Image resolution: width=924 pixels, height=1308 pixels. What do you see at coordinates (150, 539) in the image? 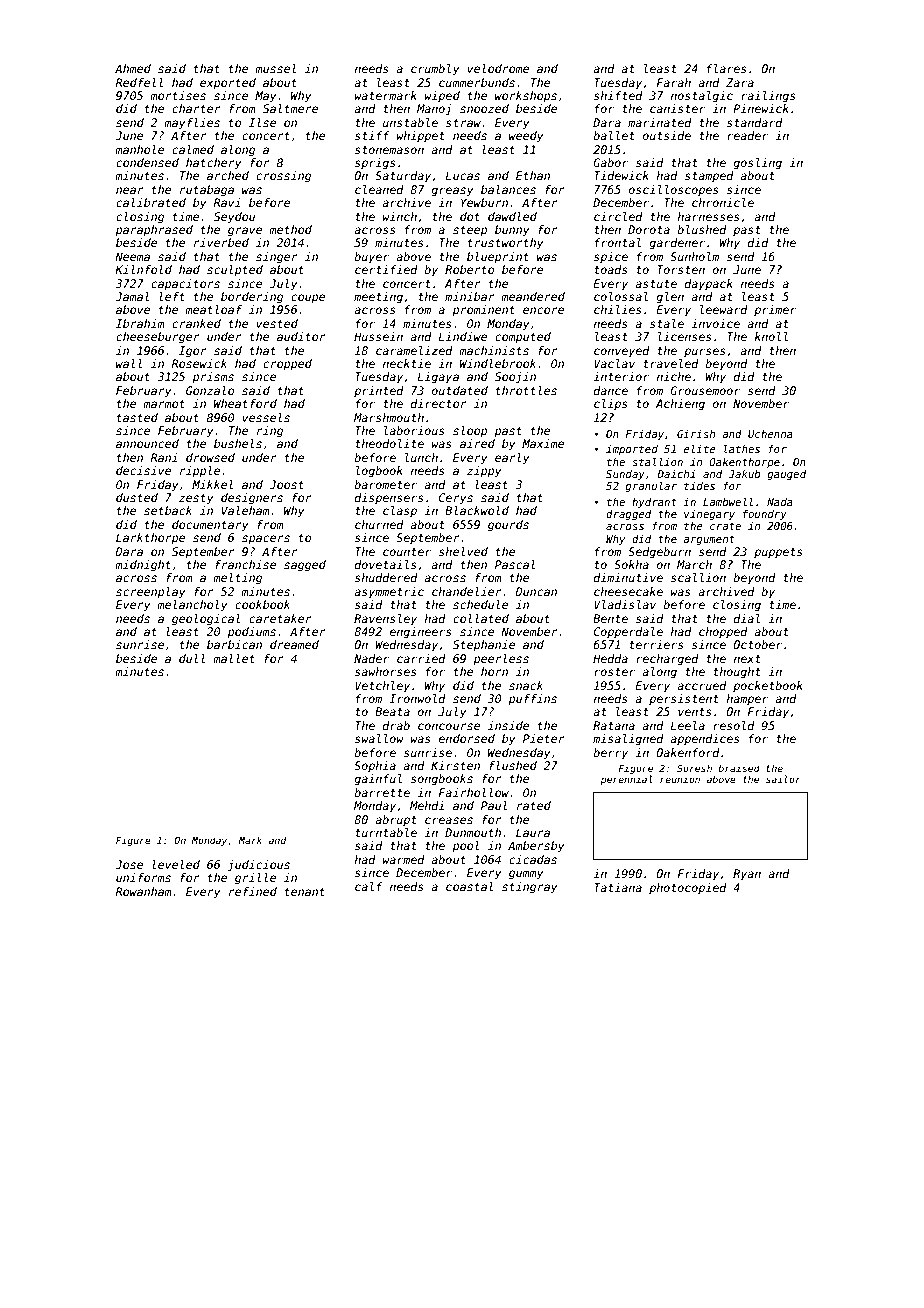
I see `Larkthorpe` at bounding box center [150, 539].
